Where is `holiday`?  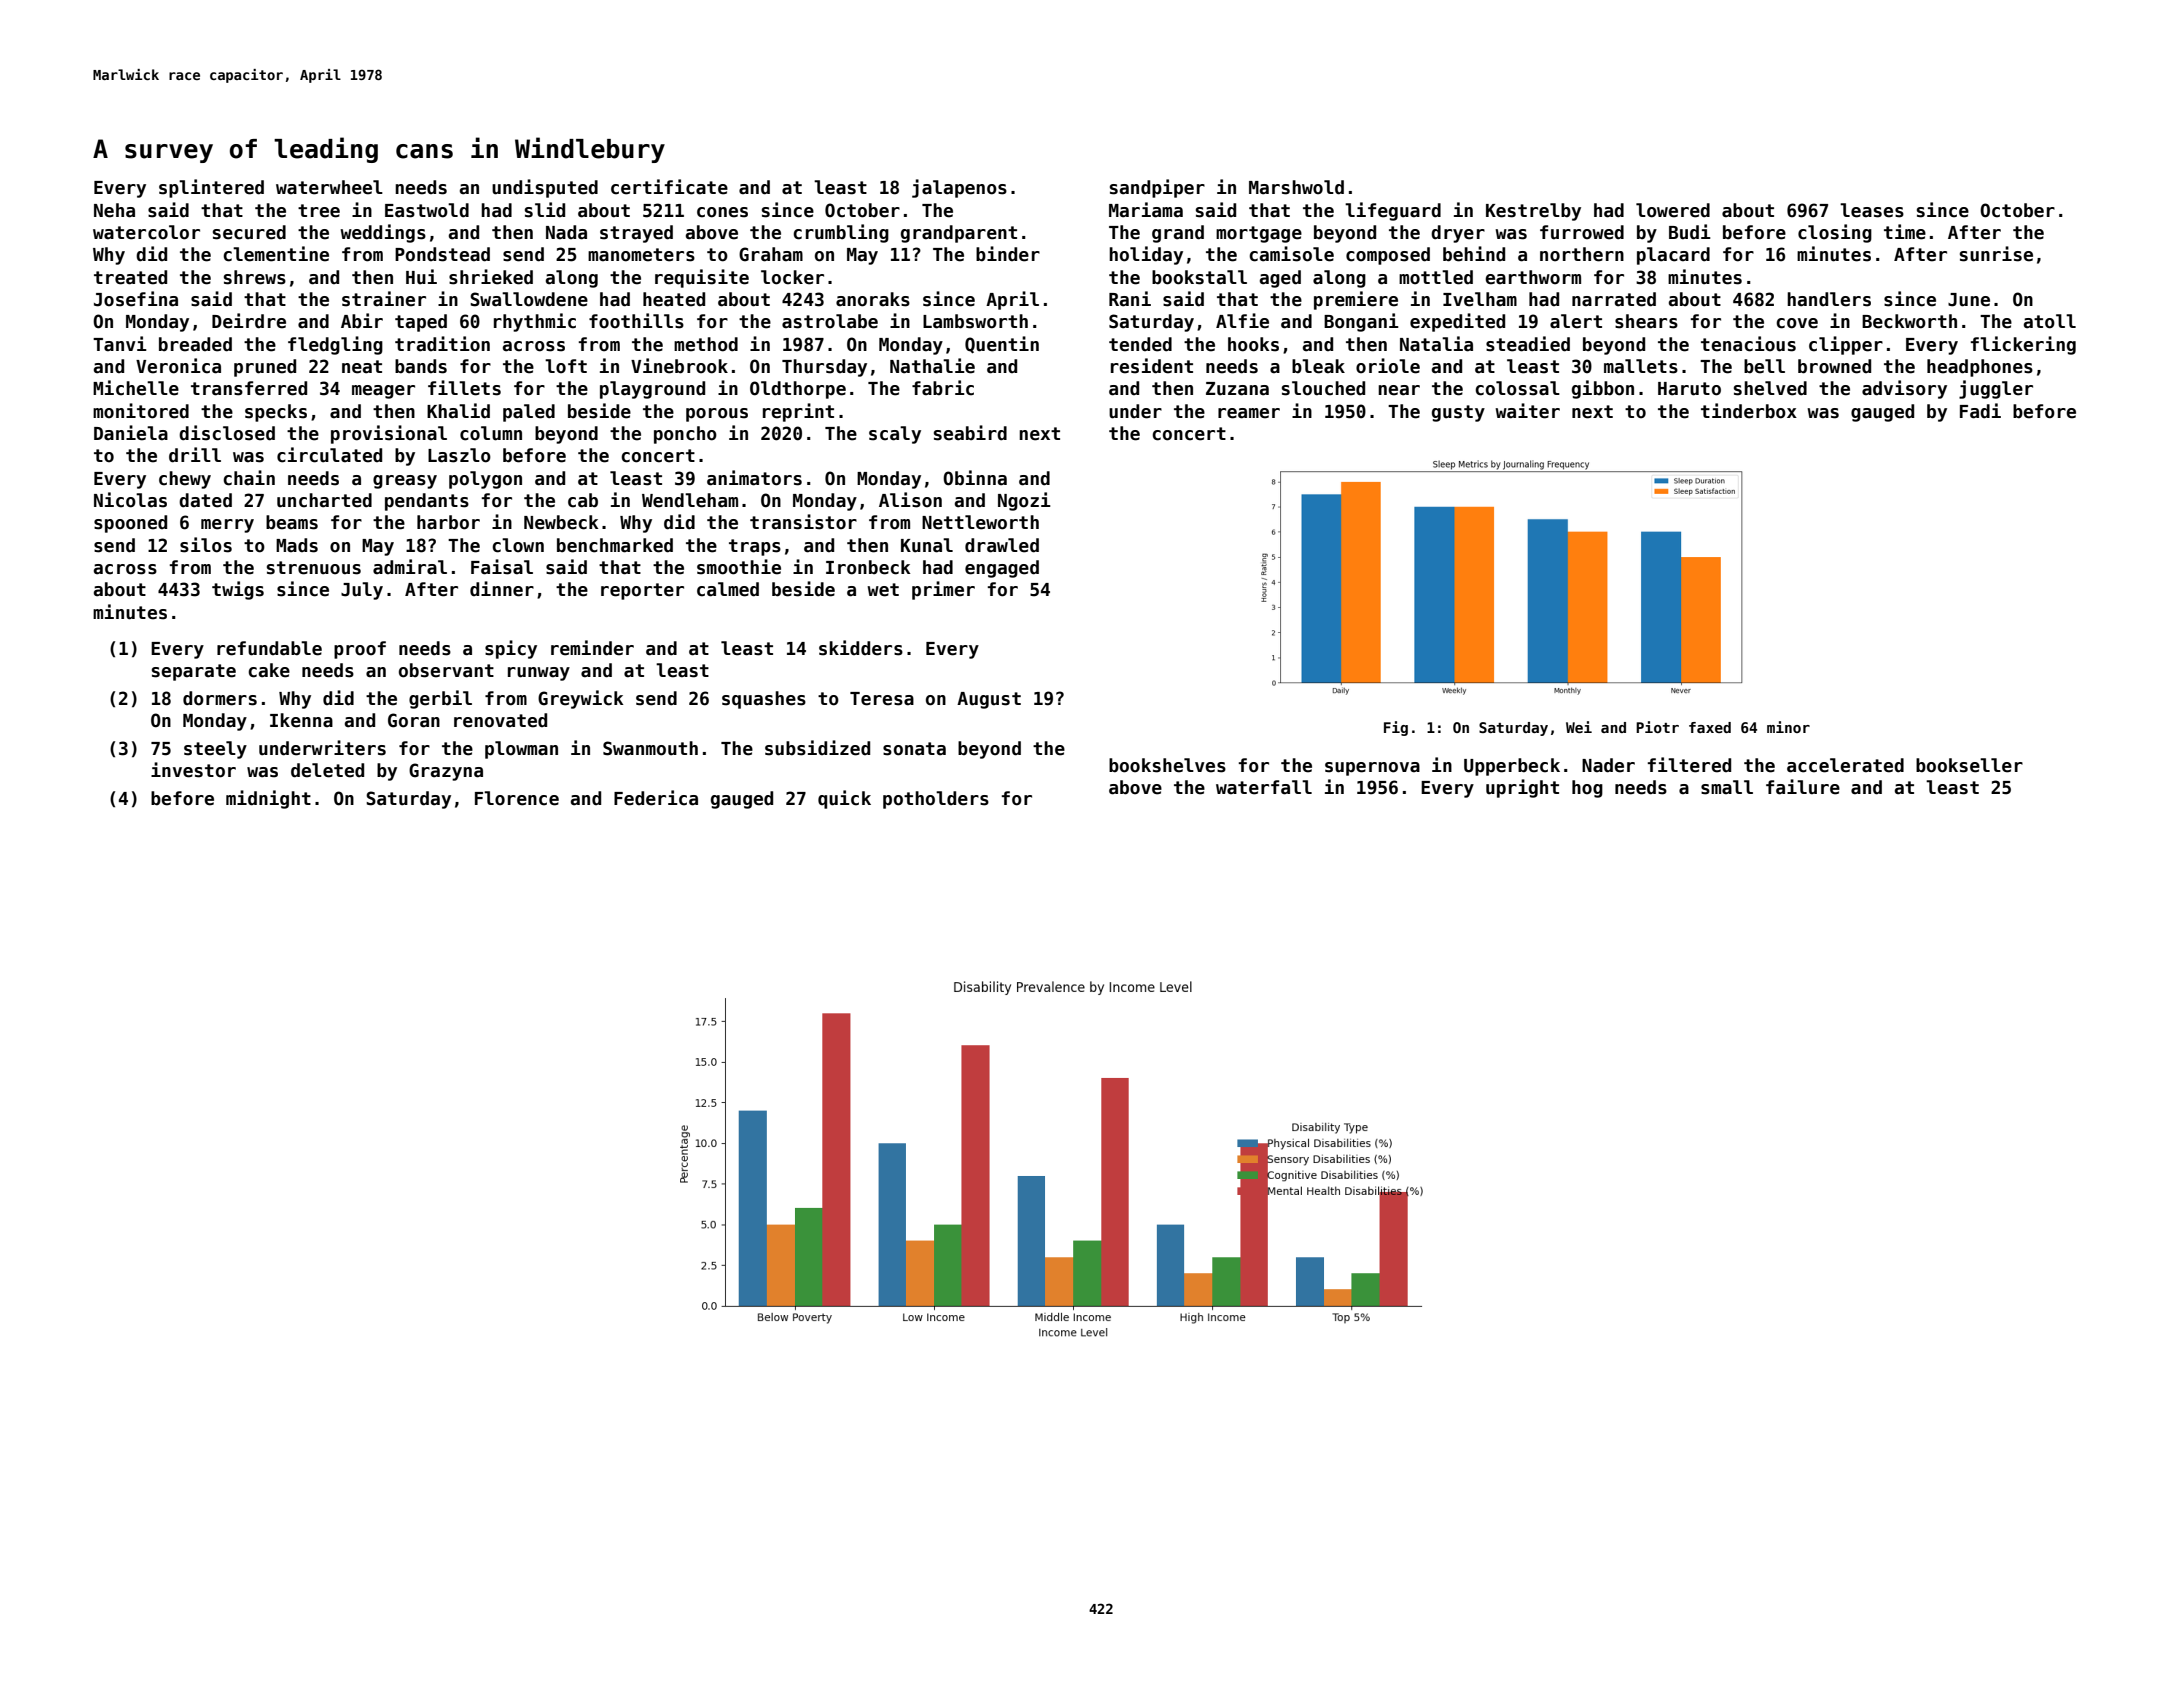 holiday is located at coordinates (1146, 255).
